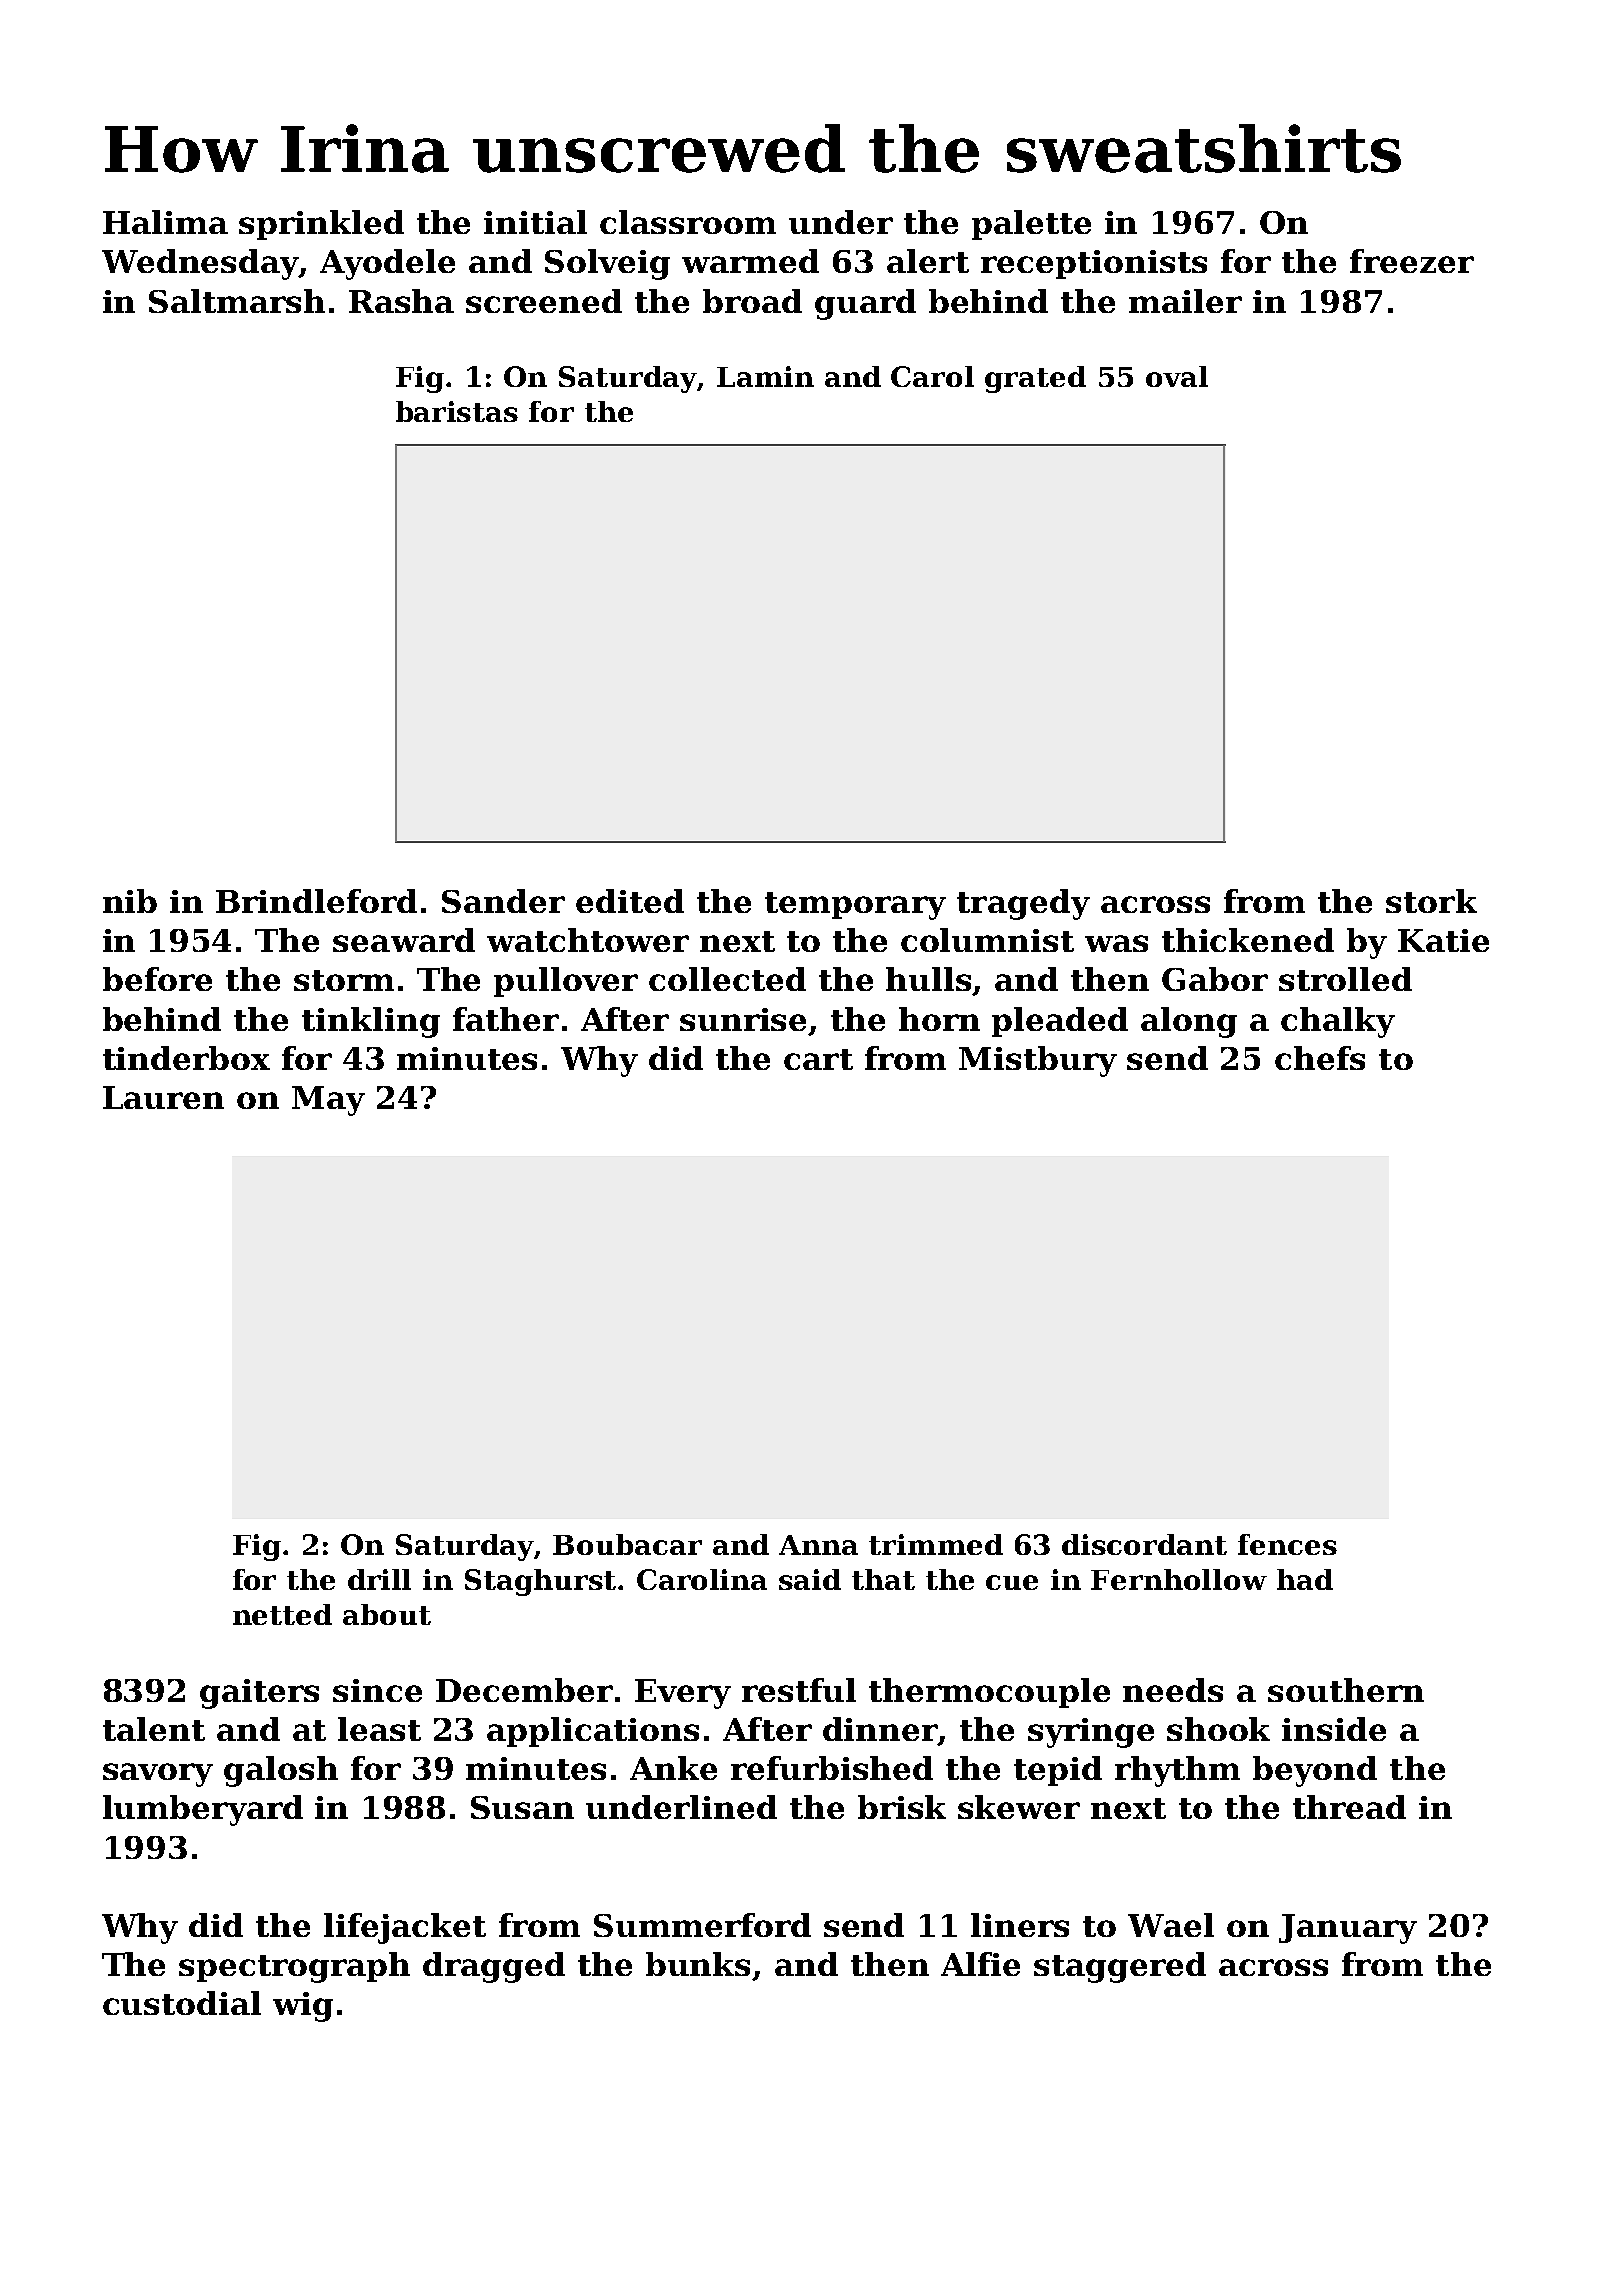  Describe the element at coordinates (1287, 1544) in the screenshot. I see `fences` at that location.
